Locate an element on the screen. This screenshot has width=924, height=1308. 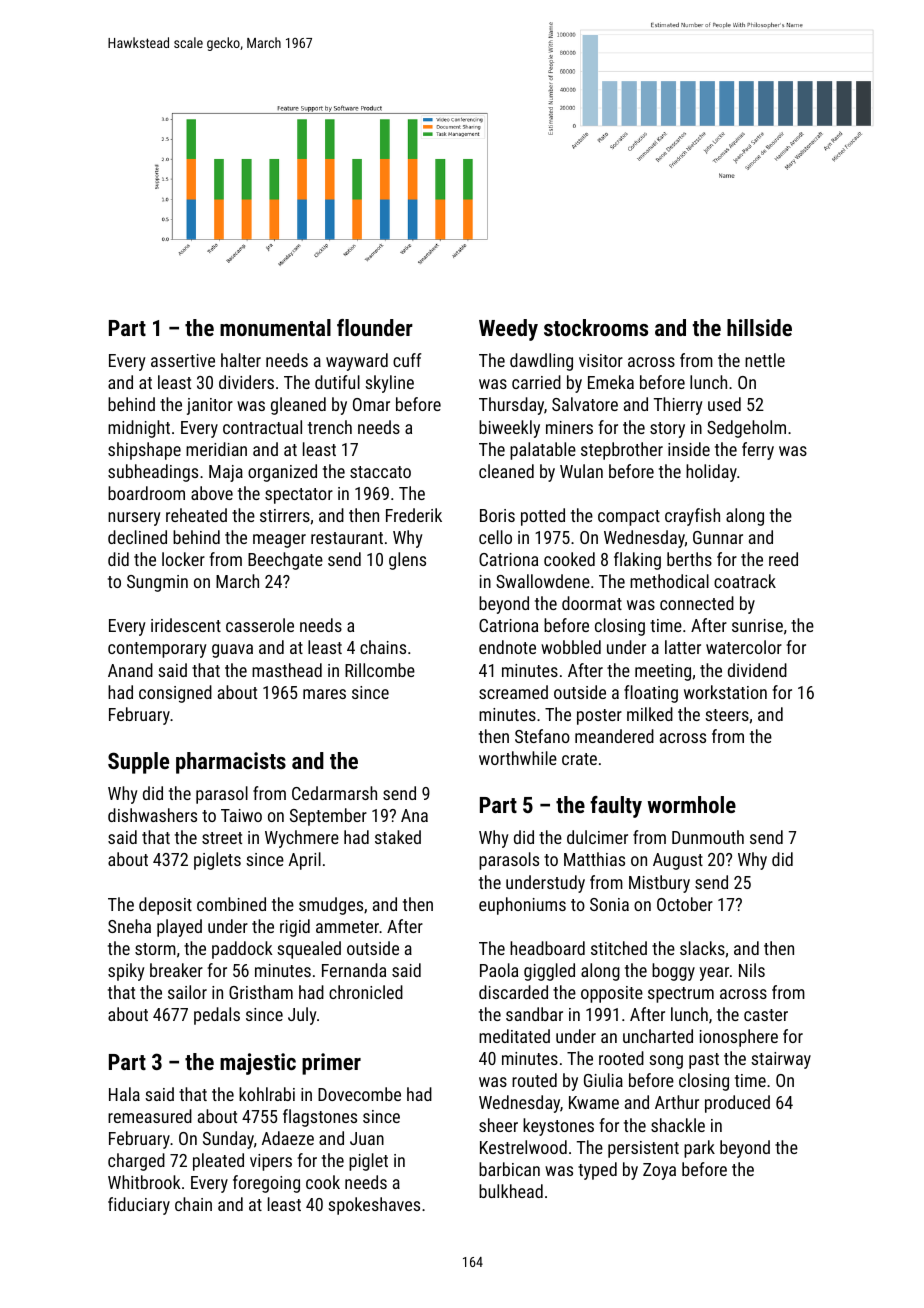
euphoniums is located at coordinates (522, 906).
